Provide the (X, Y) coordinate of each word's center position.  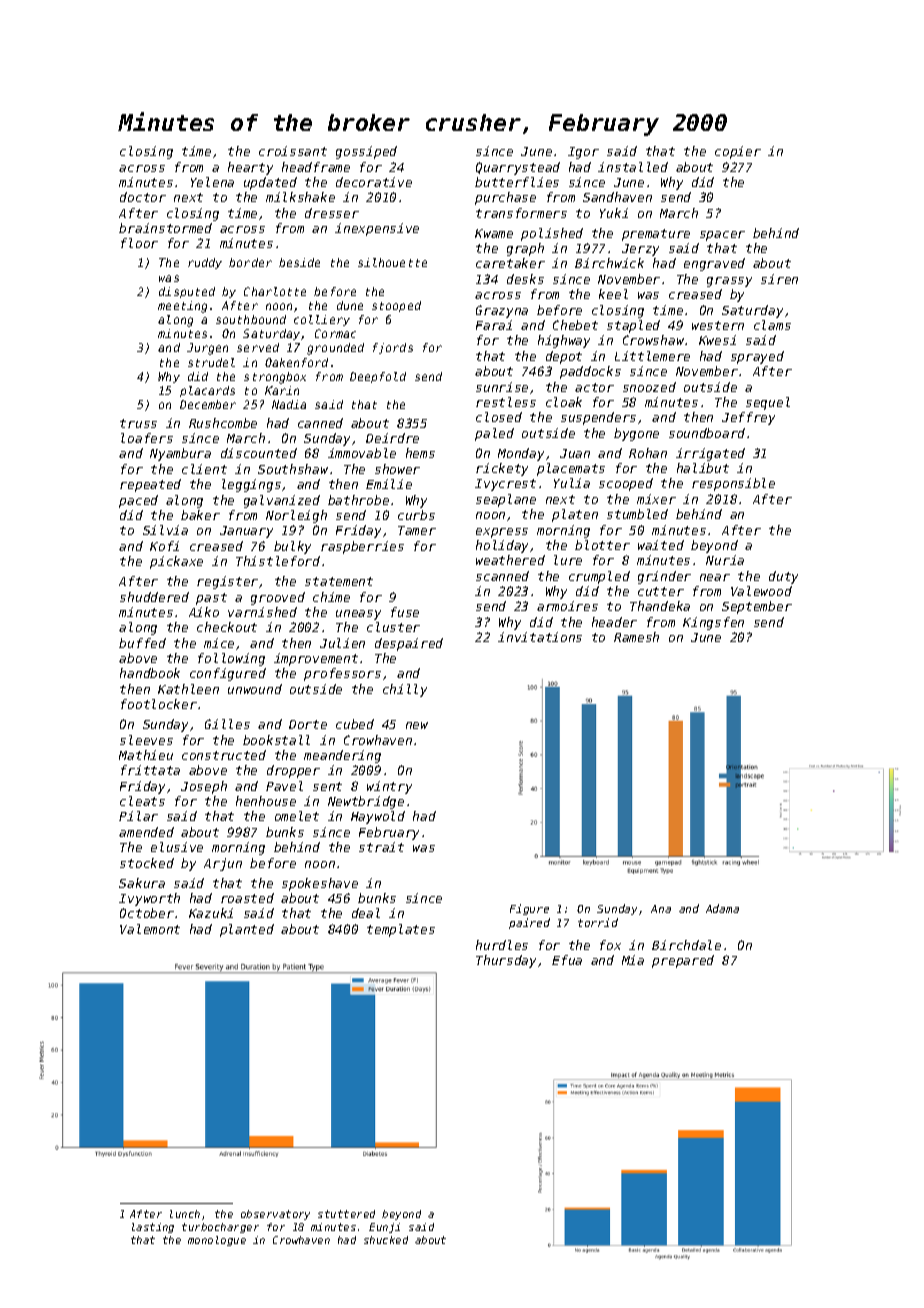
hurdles (502, 945)
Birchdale (686, 945)
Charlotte (275, 291)
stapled (633, 326)
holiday (502, 546)
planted (247, 930)
